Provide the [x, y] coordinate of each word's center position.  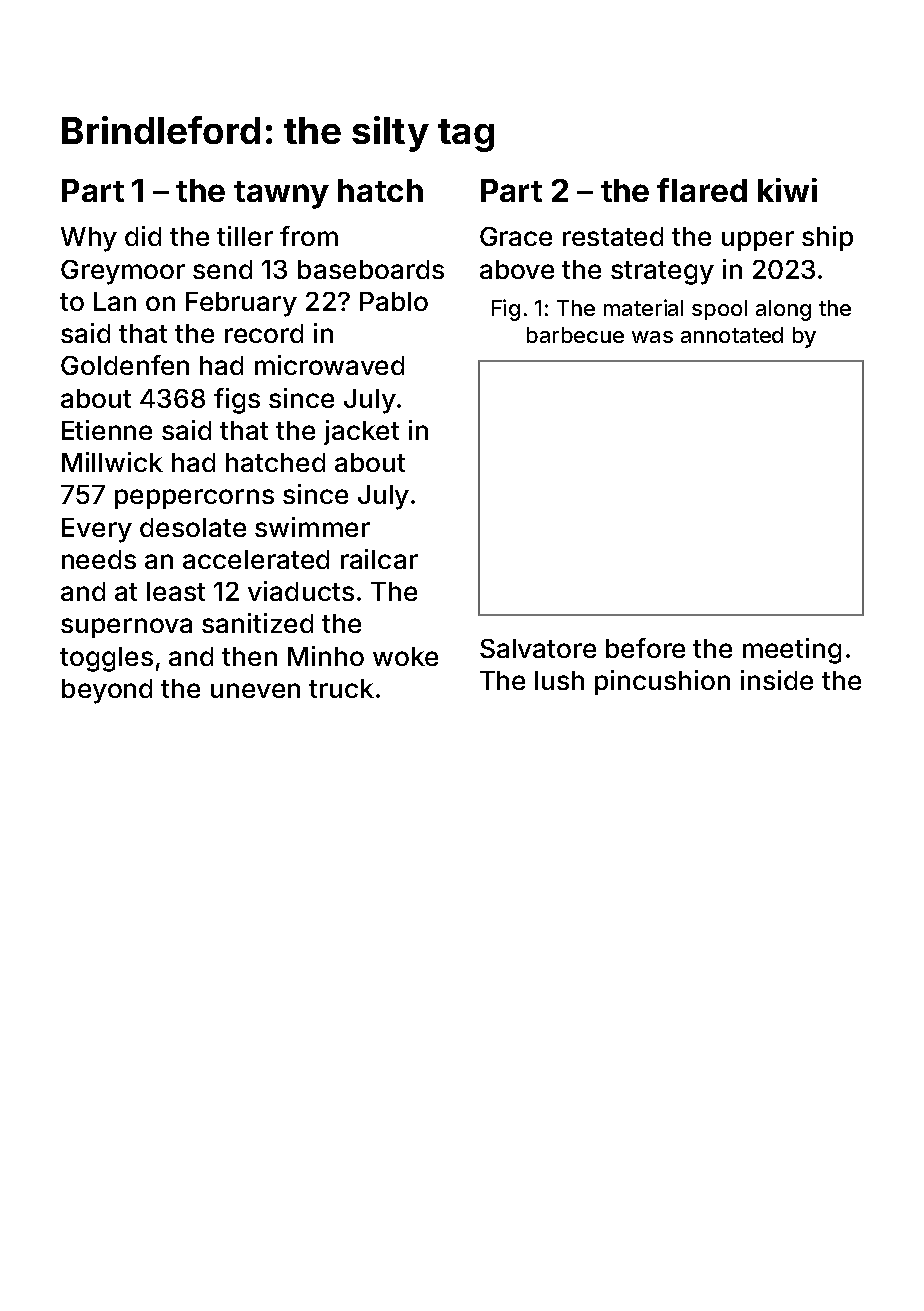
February [241, 304]
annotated [732, 335]
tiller [245, 236]
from [309, 236]
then [249, 656]
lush [559, 680]
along [783, 310]
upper [758, 241]
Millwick [112, 462]
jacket [361, 432]
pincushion [662, 682]
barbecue [575, 335]
